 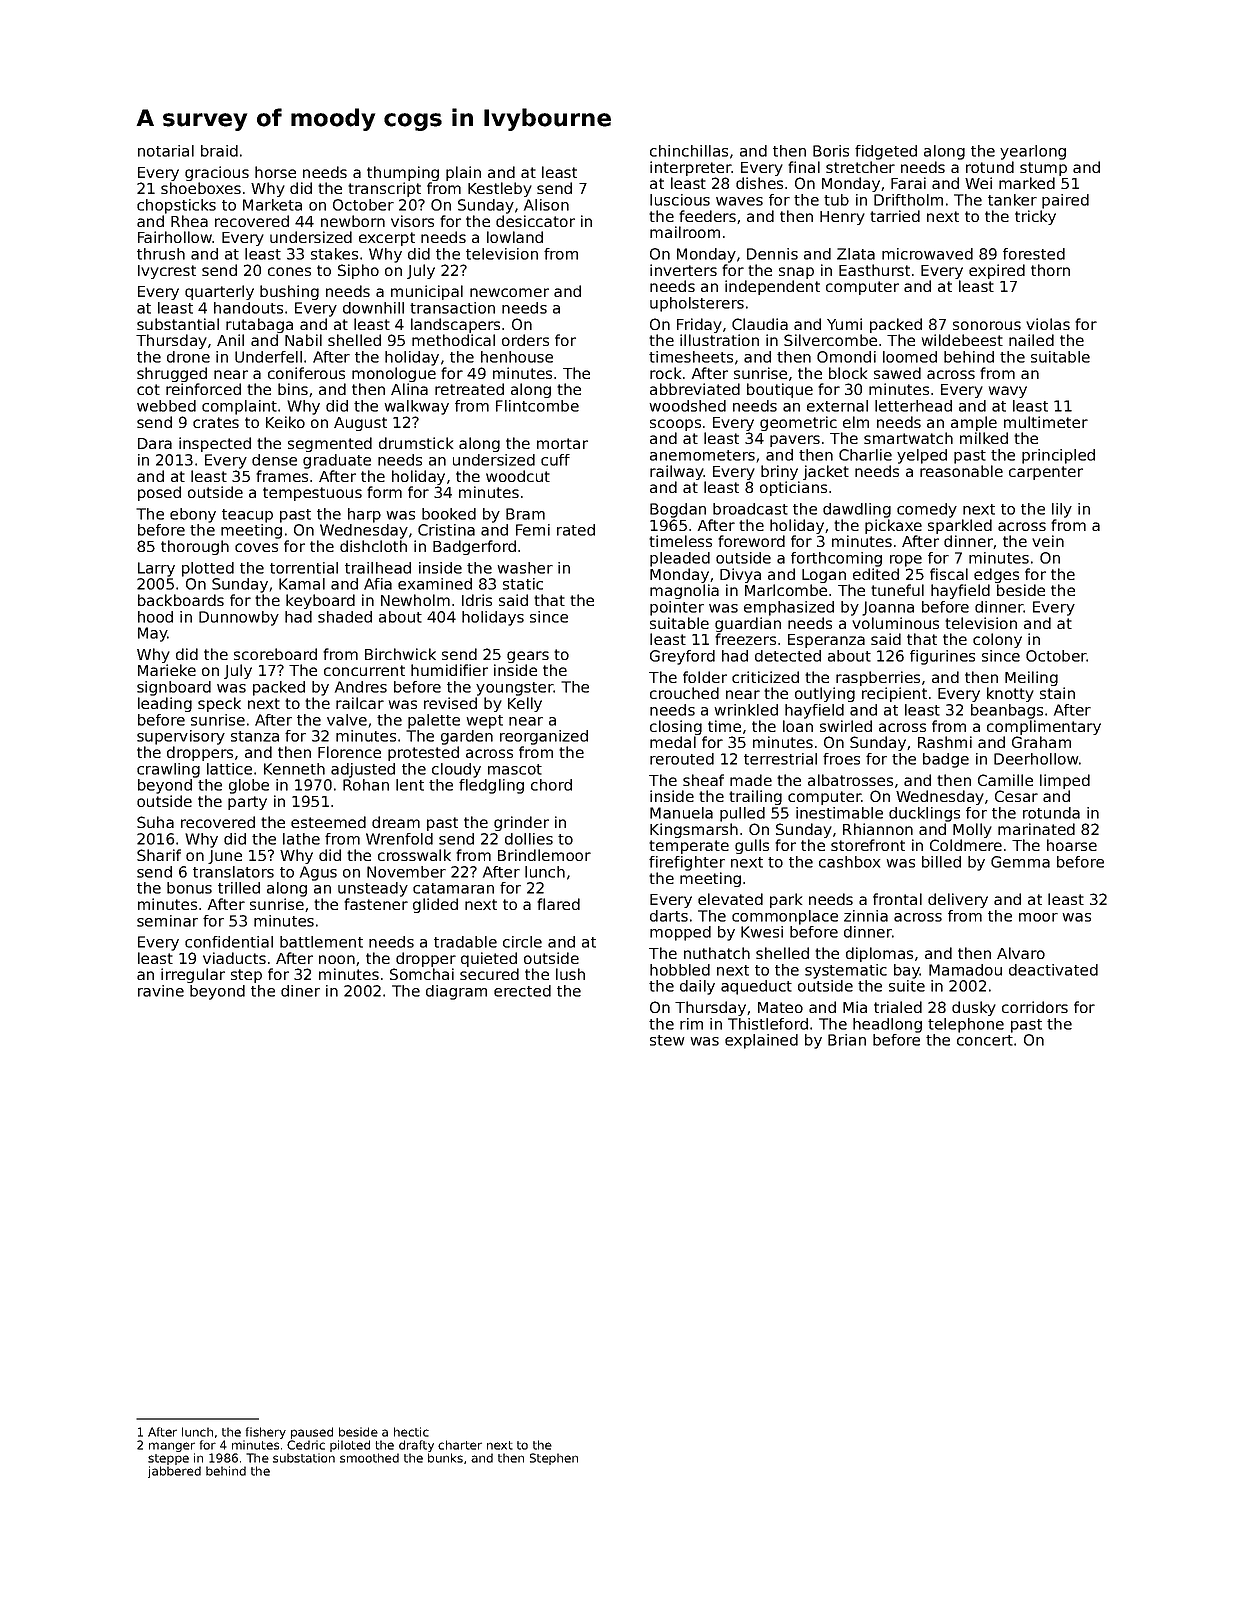 I want to click on magnolia, so click(x=684, y=591).
